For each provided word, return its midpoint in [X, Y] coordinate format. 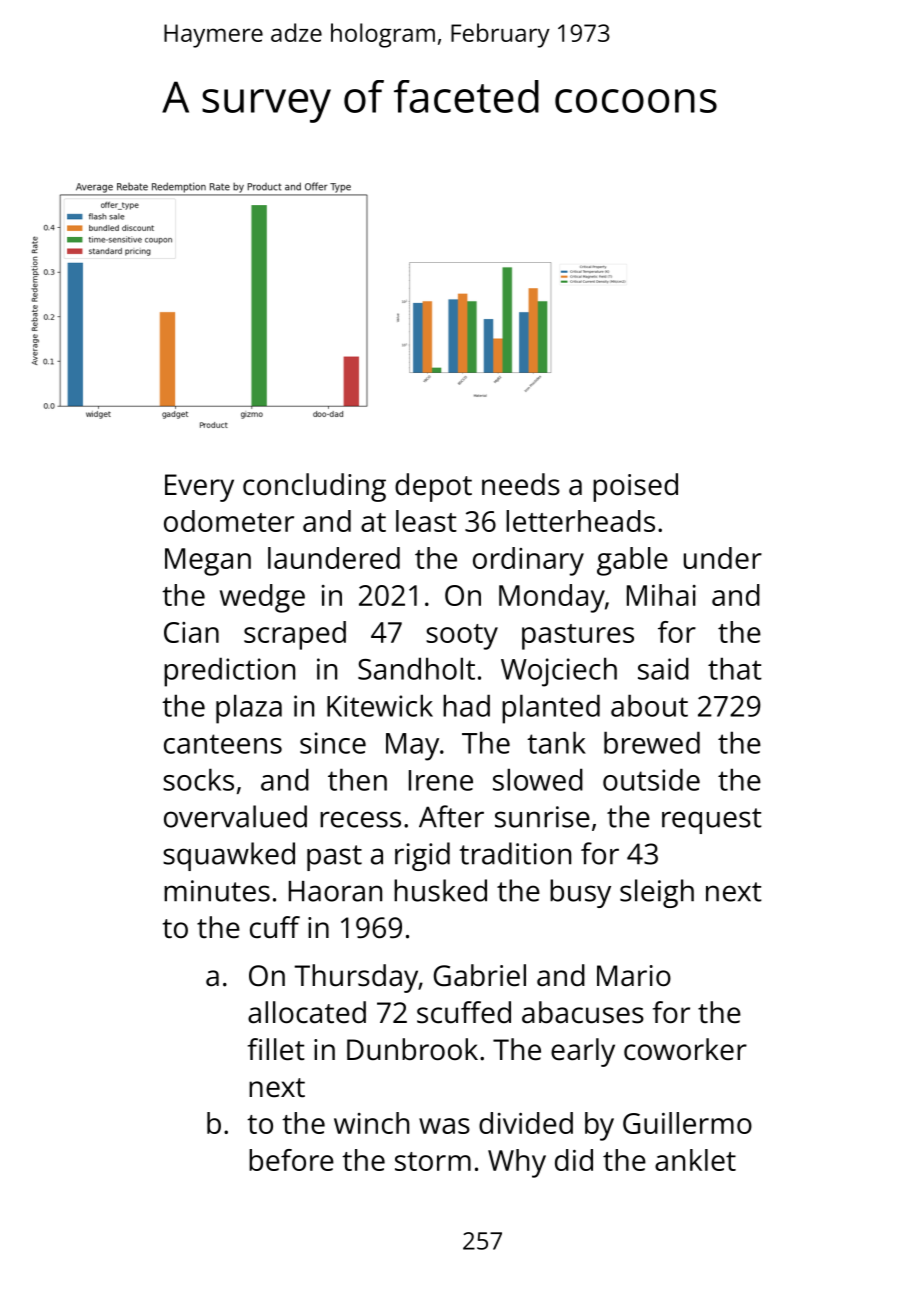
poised [635, 487]
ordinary [528, 561]
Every [199, 488]
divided [526, 1123]
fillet [276, 1049]
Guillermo [687, 1123]
